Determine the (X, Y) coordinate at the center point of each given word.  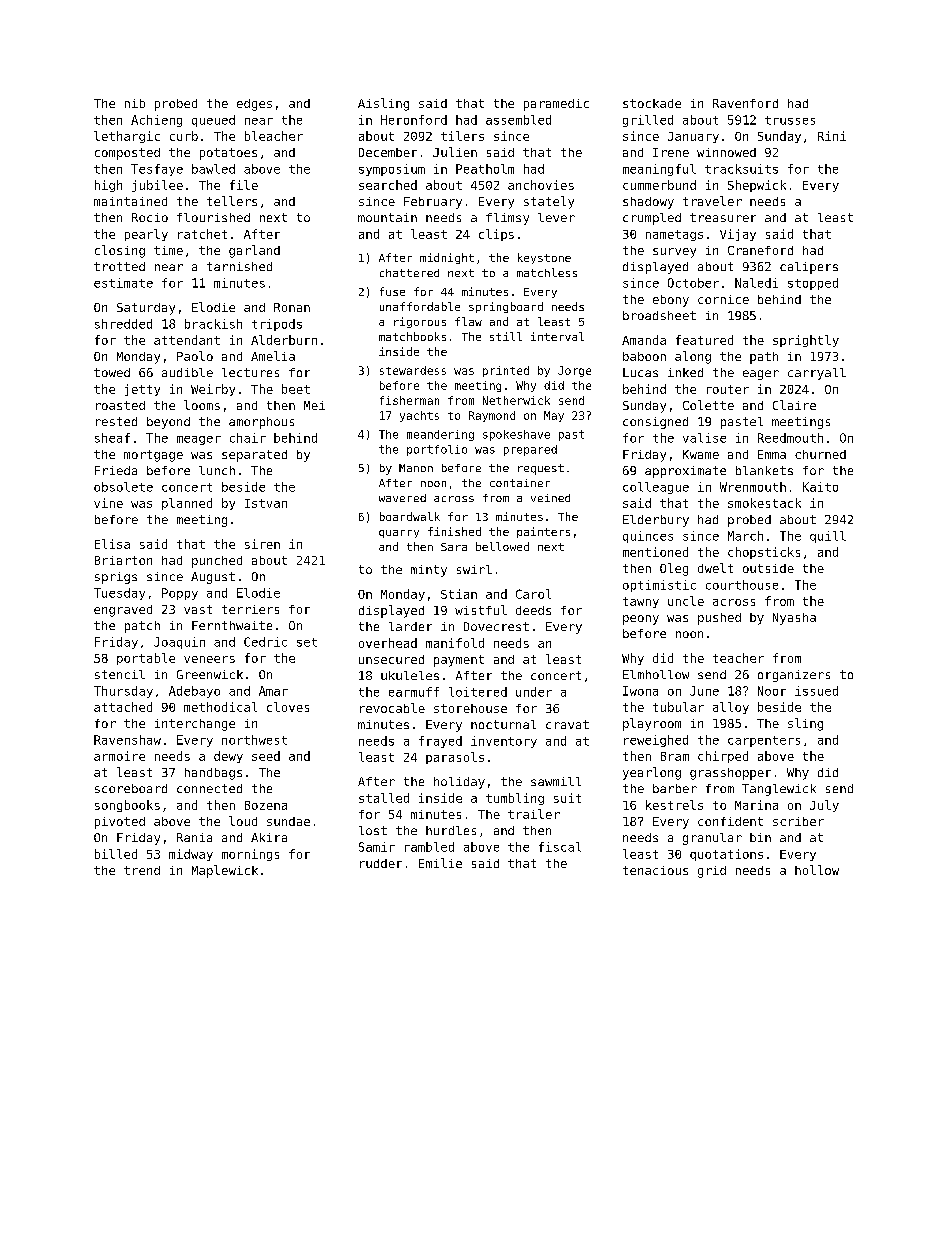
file (244, 185)
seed (266, 756)
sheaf (112, 438)
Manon (416, 468)
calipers (809, 268)
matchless (547, 272)
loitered (478, 692)
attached (123, 707)
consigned (655, 423)
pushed (719, 619)
